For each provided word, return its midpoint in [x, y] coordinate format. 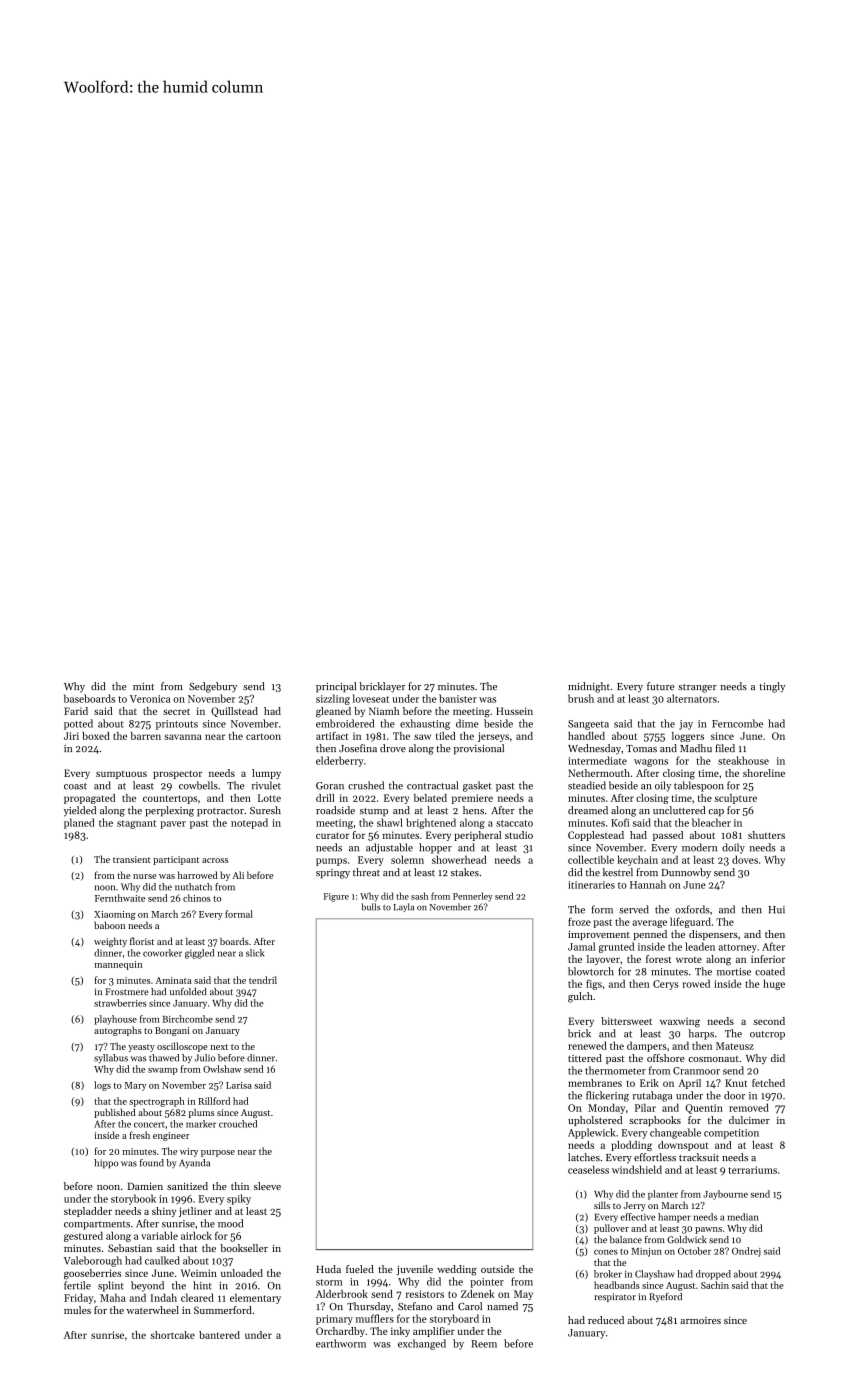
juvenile [414, 1270]
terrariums [752, 1170]
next [219, 1047]
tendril [263, 980]
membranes [595, 1083]
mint [143, 686]
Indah [164, 1297]
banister [458, 698]
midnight [589, 687]
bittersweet [626, 1021]
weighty [110, 942]
